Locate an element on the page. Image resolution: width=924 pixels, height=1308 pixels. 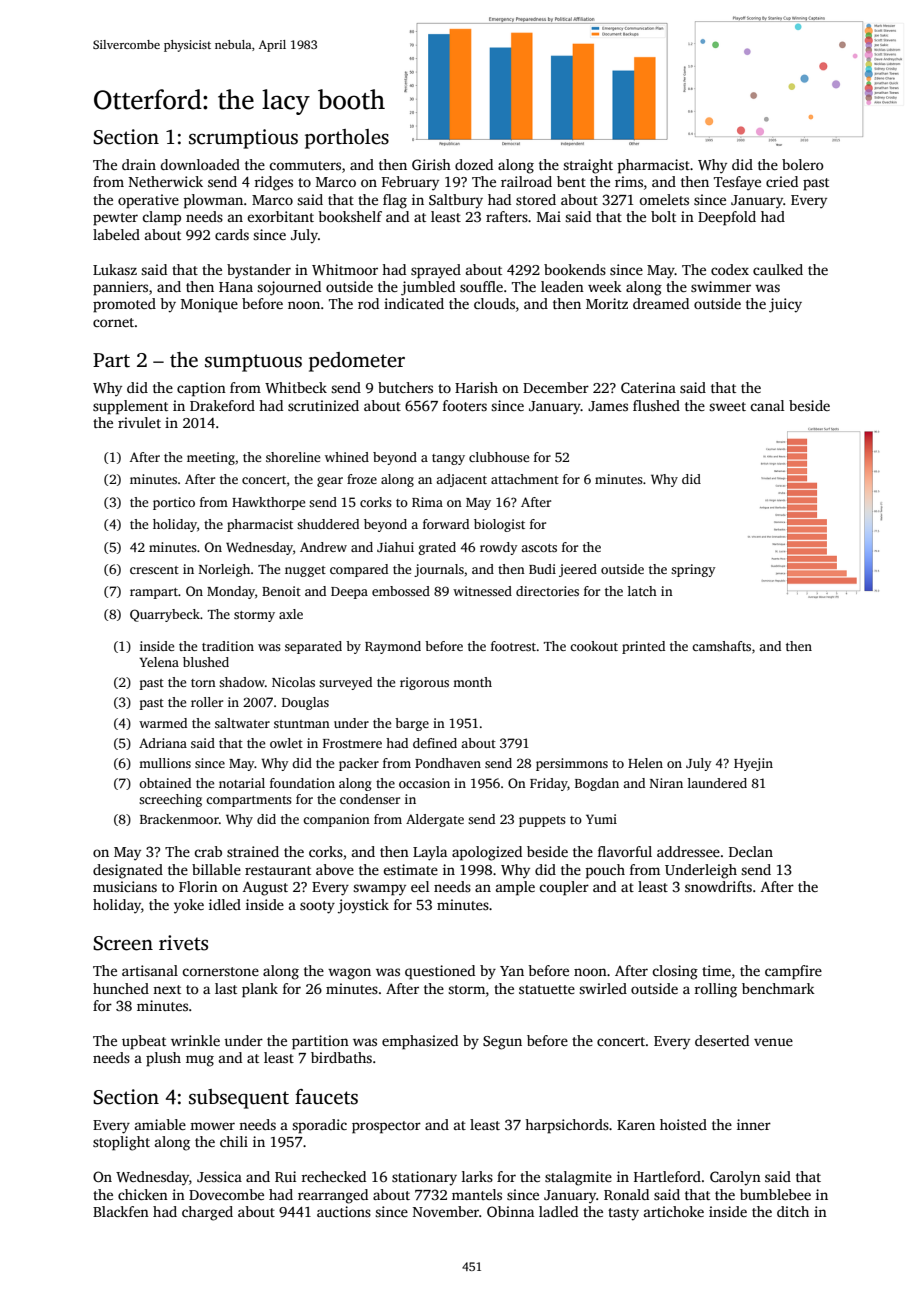
scrumptious is located at coordinates (243, 139).
